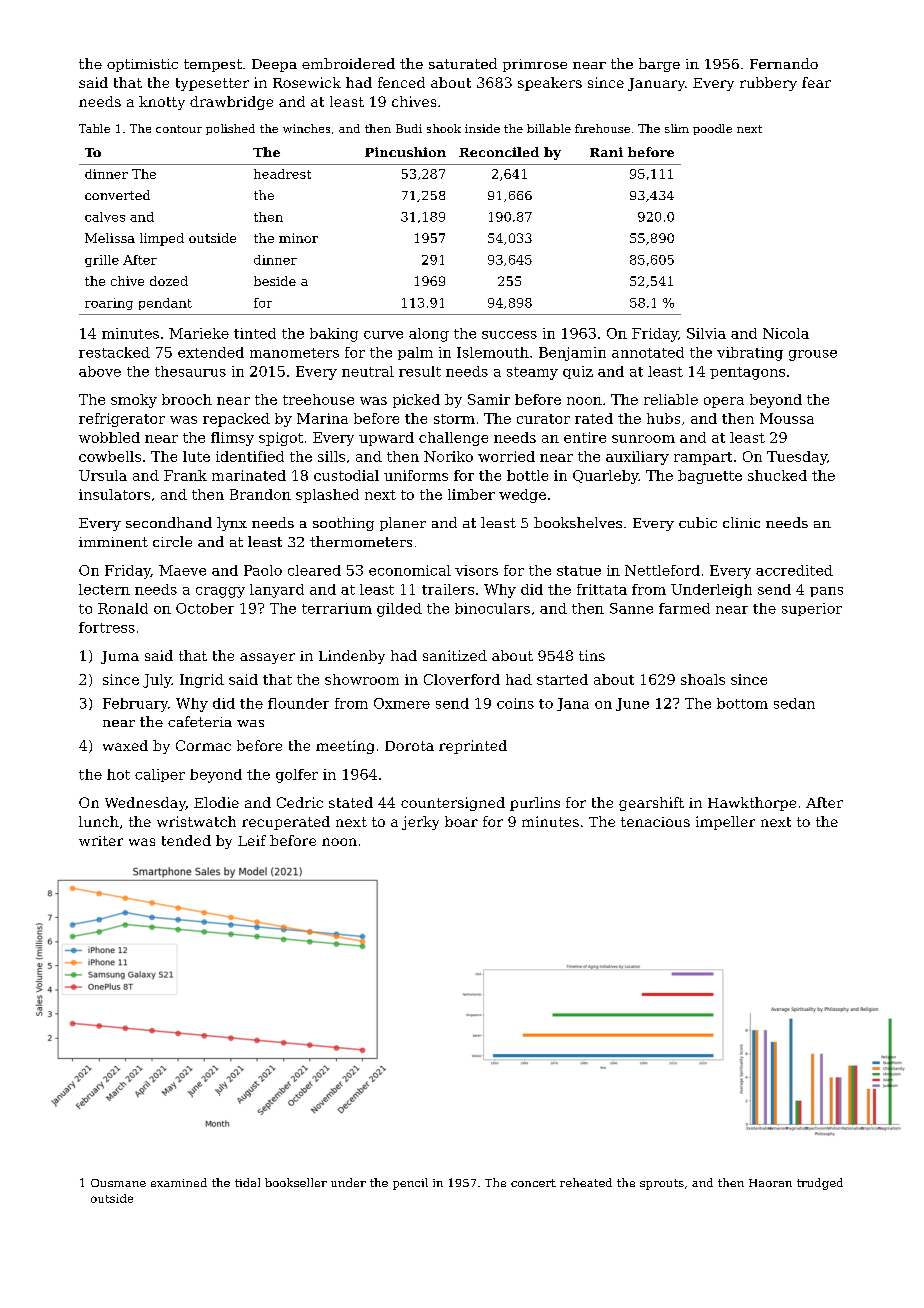 The height and width of the screenshot is (1308, 924). What do you see at coordinates (179, 1182) in the screenshot?
I see `examined` at bounding box center [179, 1182].
